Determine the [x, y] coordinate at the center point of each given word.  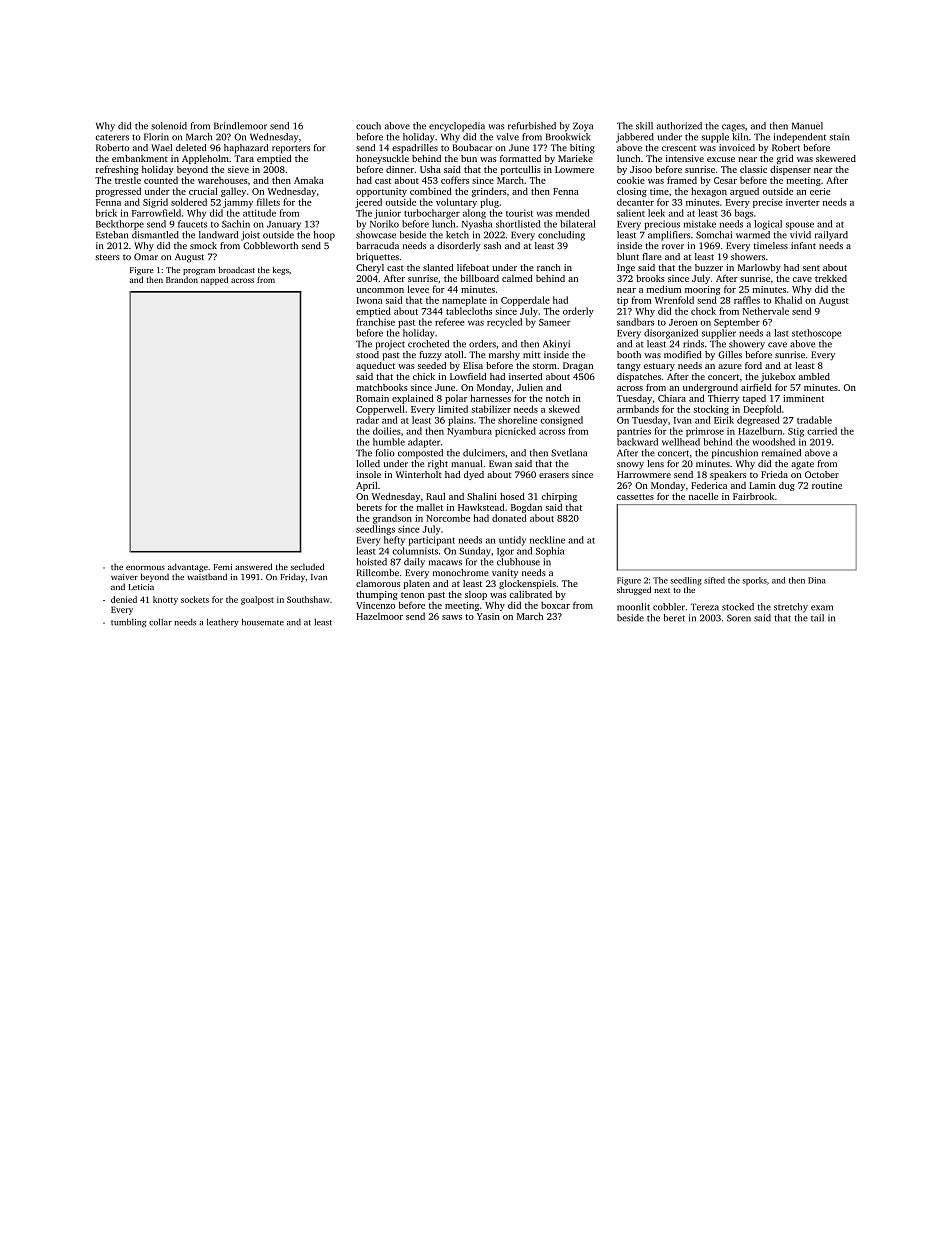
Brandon [182, 279]
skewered [836, 158]
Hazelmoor [379, 616]
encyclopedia [457, 127]
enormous [145, 567]
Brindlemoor [240, 126]
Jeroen [683, 322]
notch [557, 398]
